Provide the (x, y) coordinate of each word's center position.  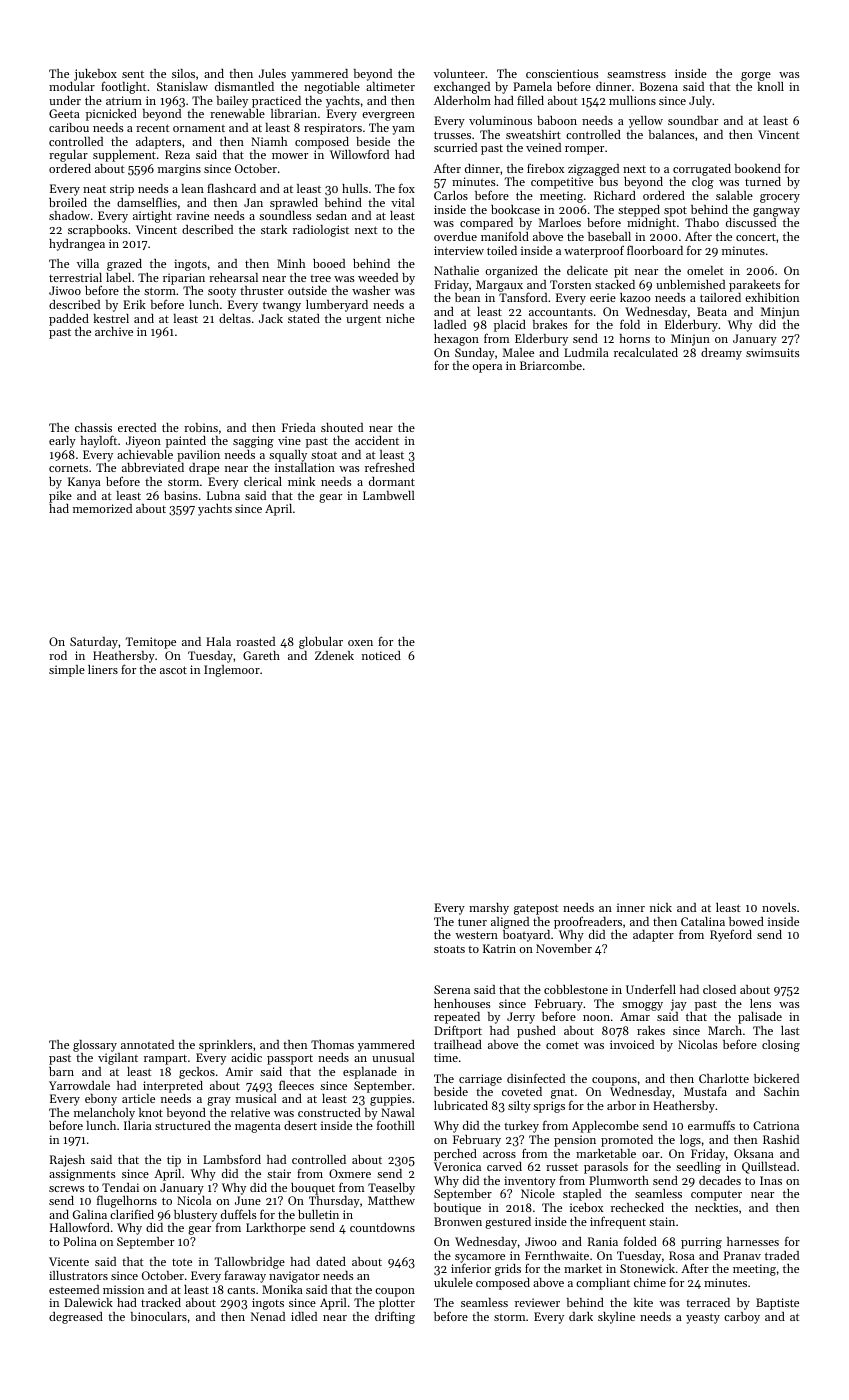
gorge (756, 76)
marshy (489, 909)
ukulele (453, 1282)
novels (779, 907)
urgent (363, 321)
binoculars (159, 1316)
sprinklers (226, 1046)
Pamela (532, 86)
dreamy (721, 354)
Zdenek (334, 655)
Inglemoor (232, 671)
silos (183, 73)
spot (675, 211)
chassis (93, 427)
